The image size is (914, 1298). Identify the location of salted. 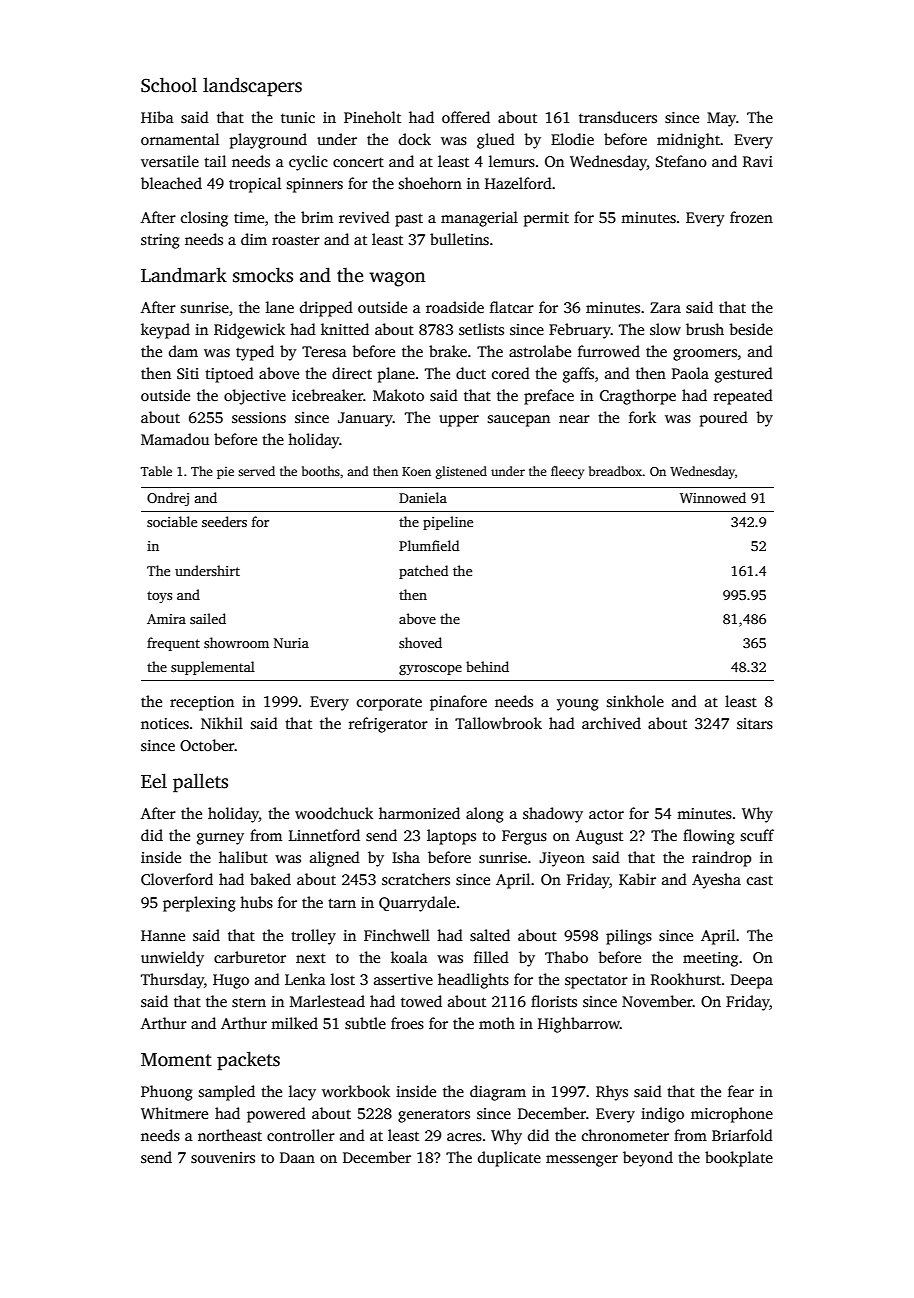
(490, 935).
